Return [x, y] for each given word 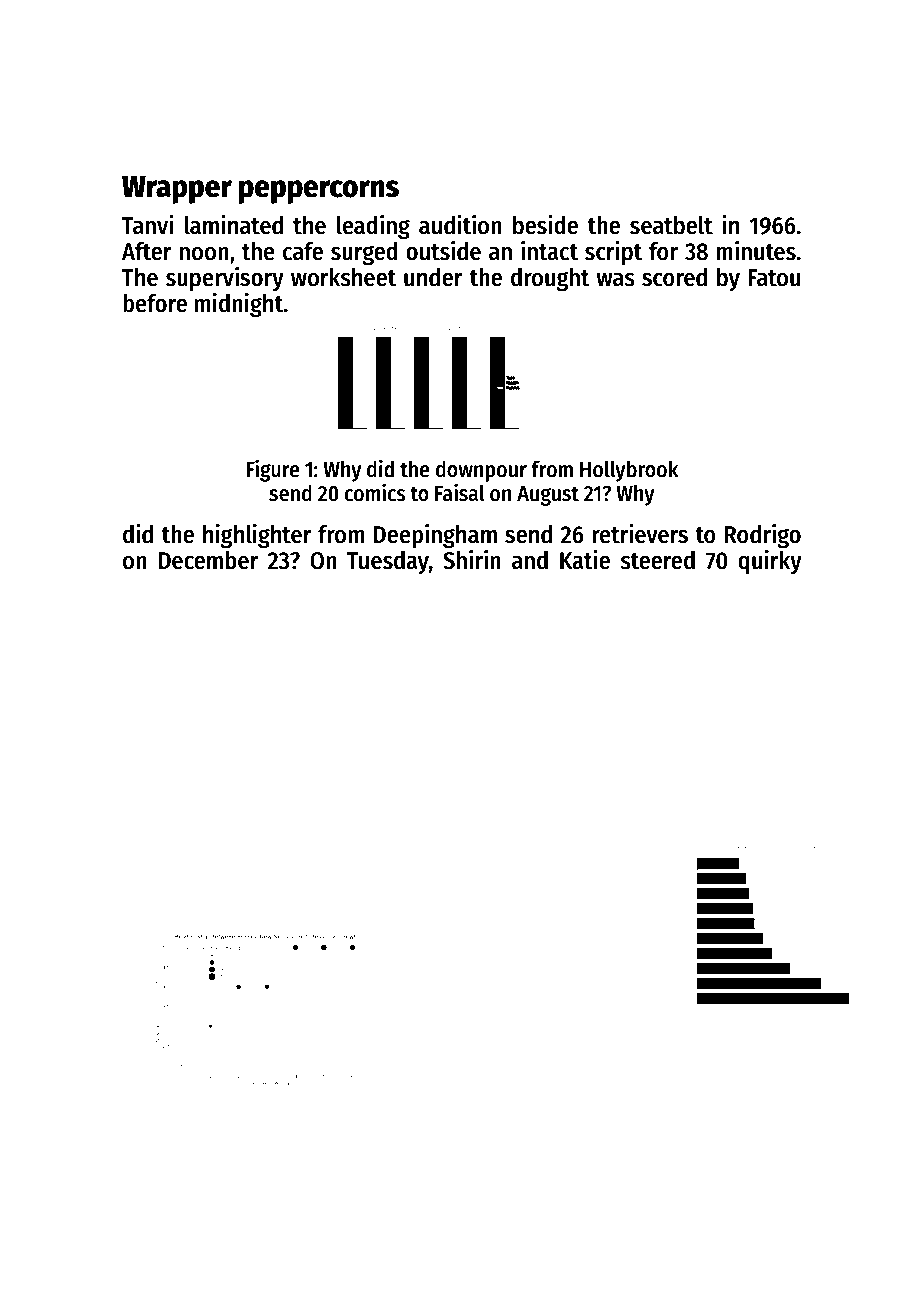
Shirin [472, 560]
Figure [273, 470]
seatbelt [671, 225]
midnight [239, 305]
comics [375, 492]
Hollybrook [629, 471]
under [433, 277]
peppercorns [319, 192]
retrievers [640, 533]
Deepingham [435, 536]
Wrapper [177, 190]
